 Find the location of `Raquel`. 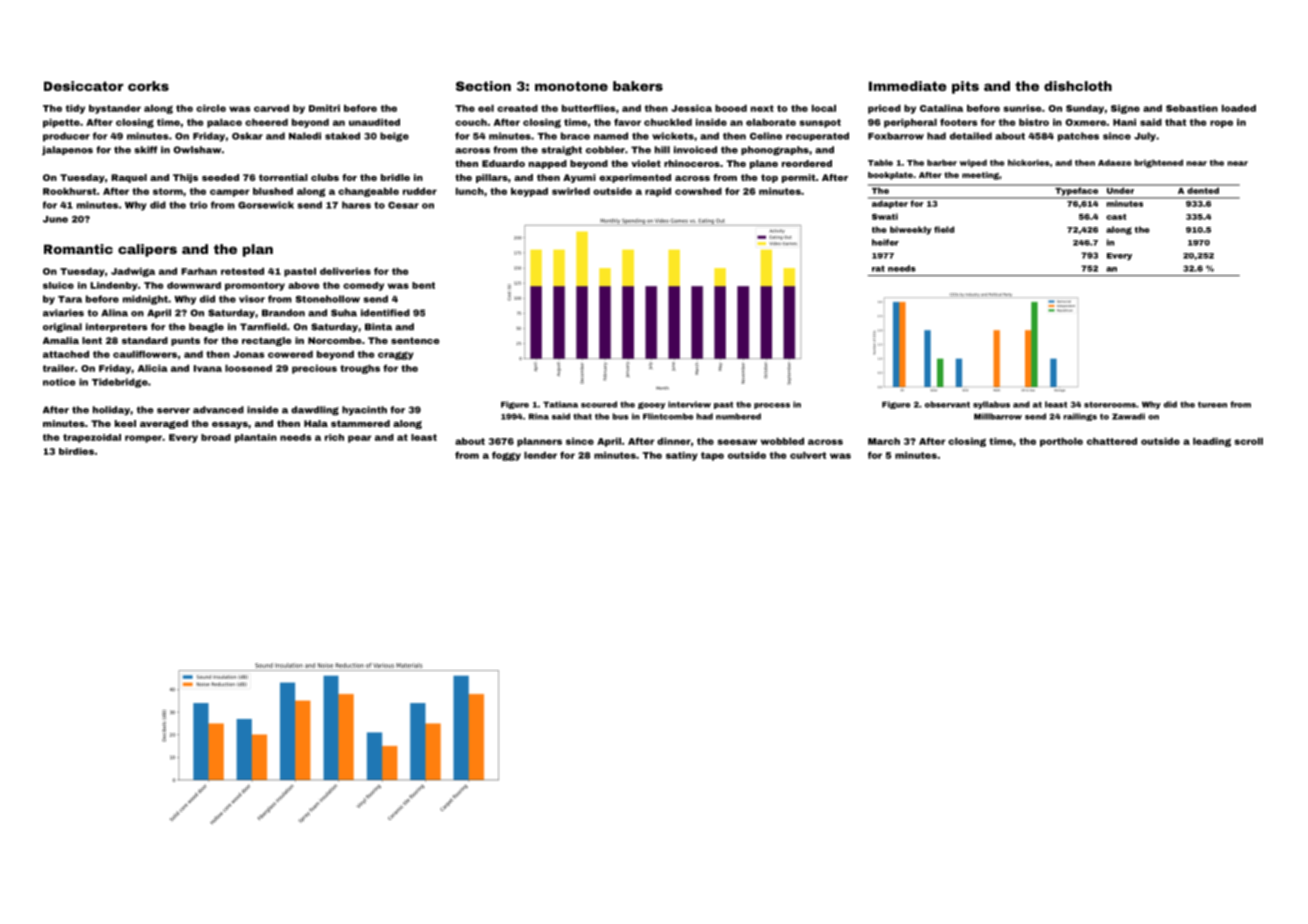

Raquel is located at coordinates (129, 178).
